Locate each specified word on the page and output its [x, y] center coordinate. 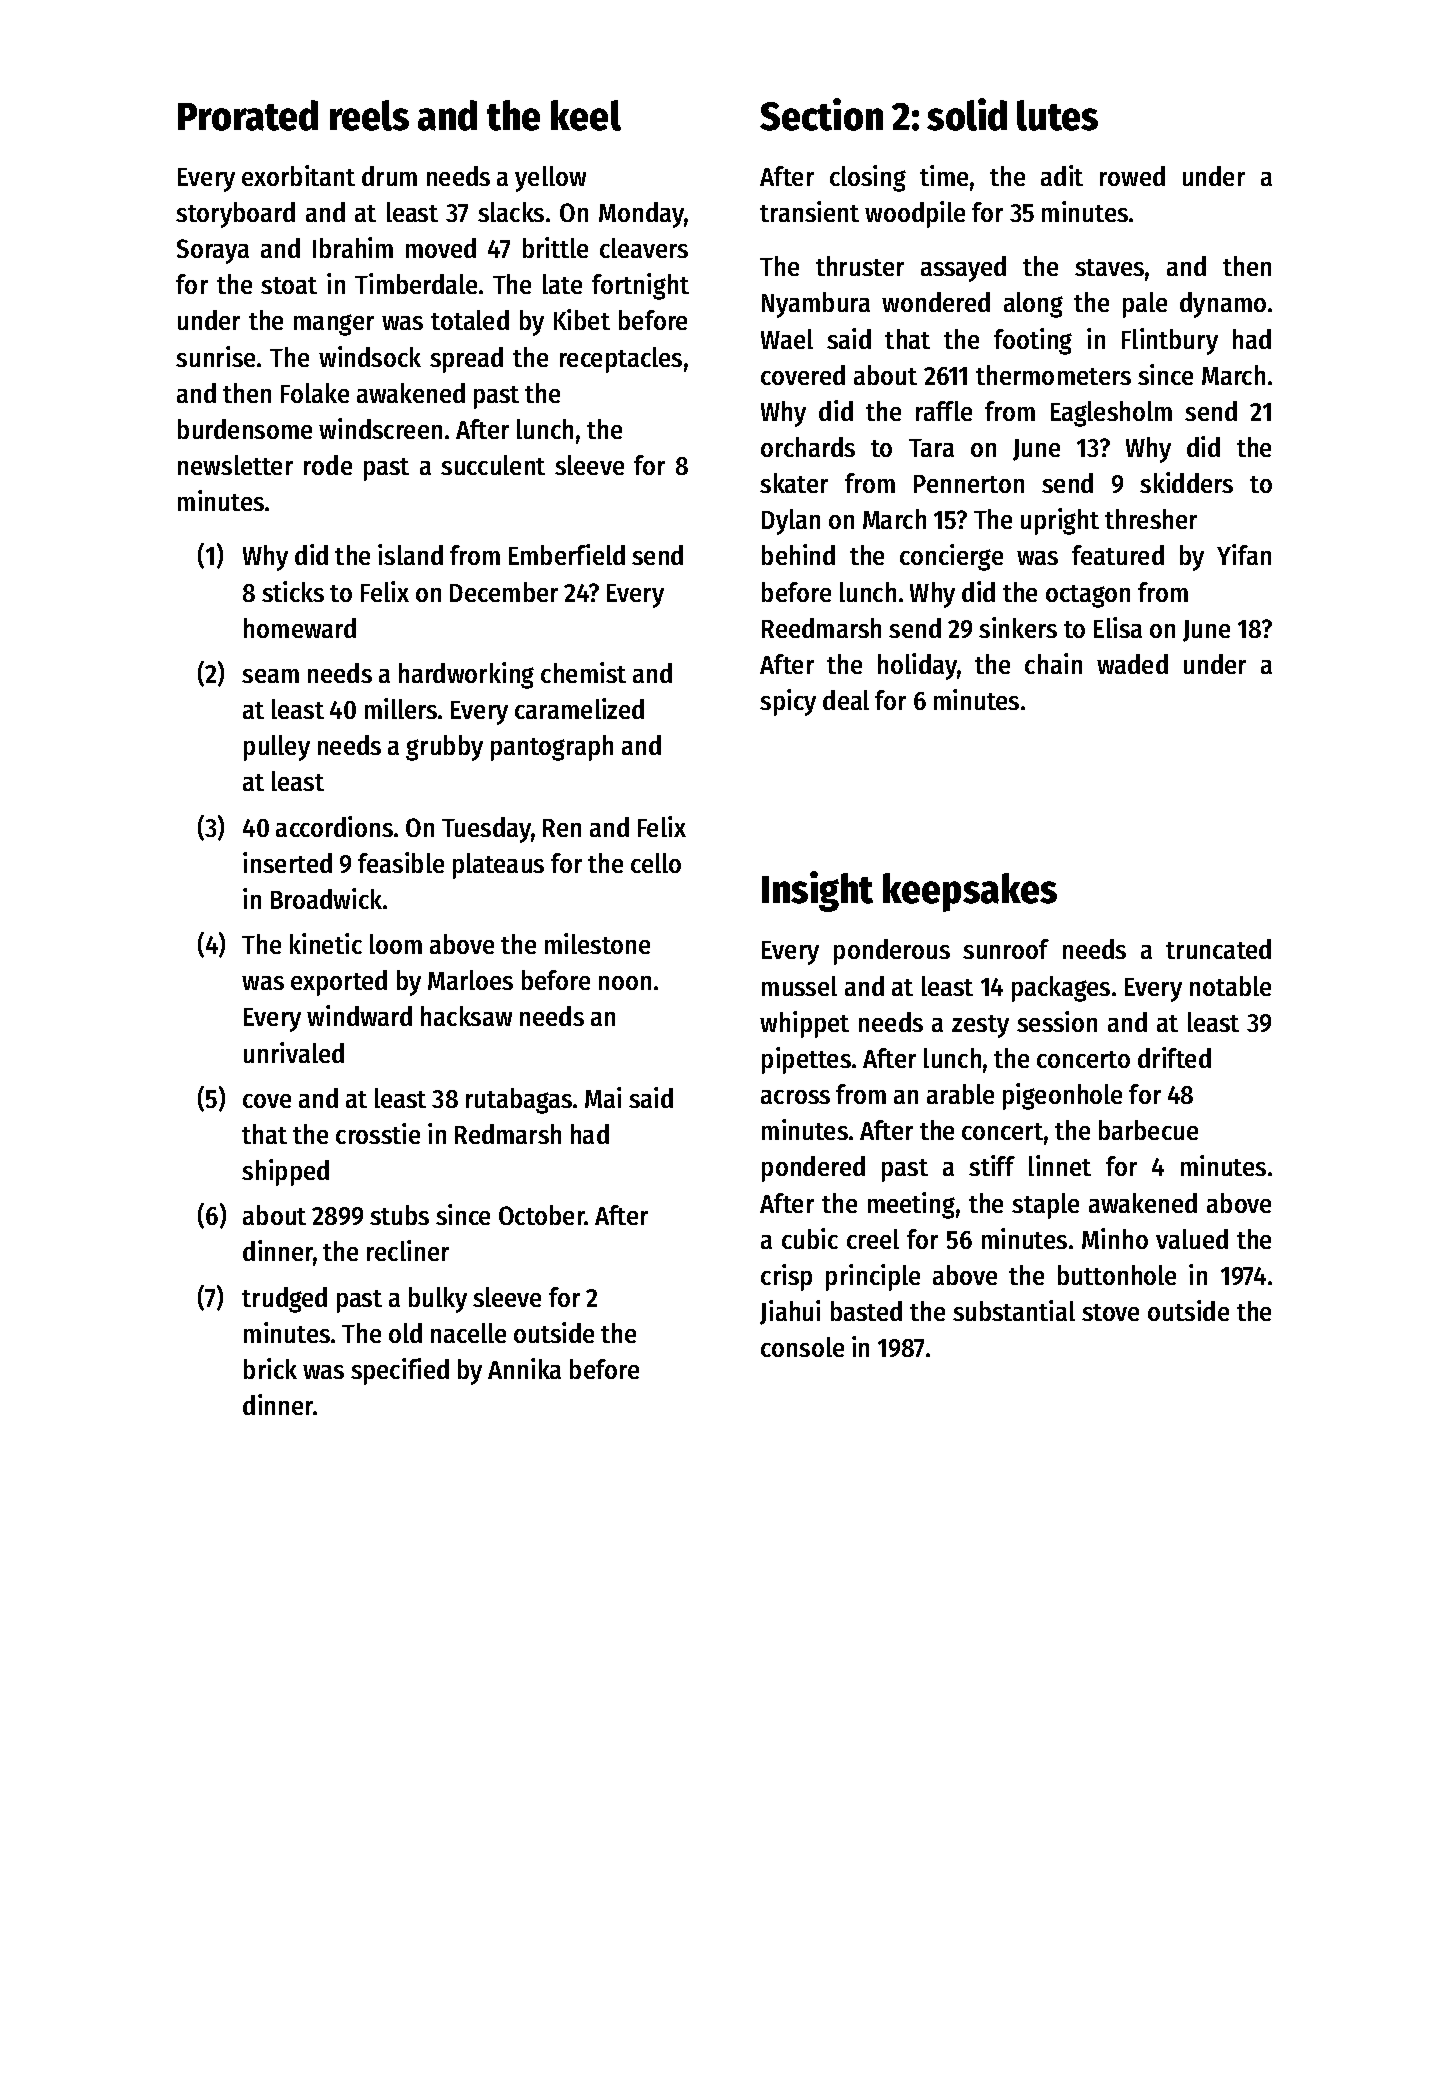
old [405, 1333]
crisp [786, 1277]
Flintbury [1170, 341]
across [795, 1097]
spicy [788, 702]
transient [809, 211]
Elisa [1118, 627]
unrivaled [294, 1052]
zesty [980, 1026]
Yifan [1244, 554]
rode [328, 465]
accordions [334, 826]
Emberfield [567, 554]
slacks [511, 212]
